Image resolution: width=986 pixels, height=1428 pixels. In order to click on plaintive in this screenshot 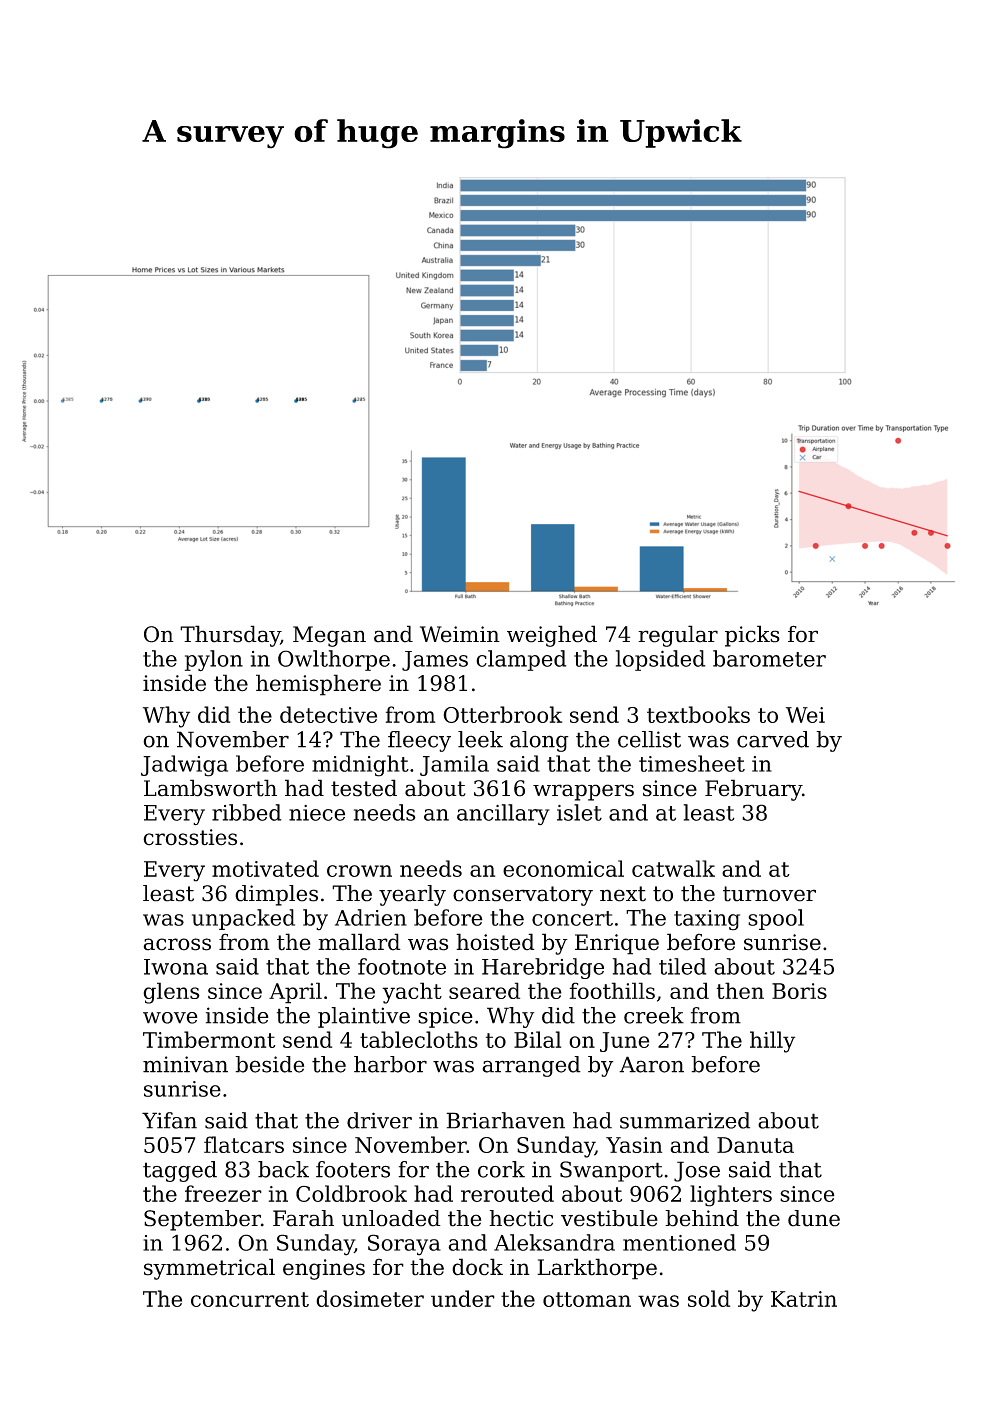, I will do `click(364, 1017)`.
